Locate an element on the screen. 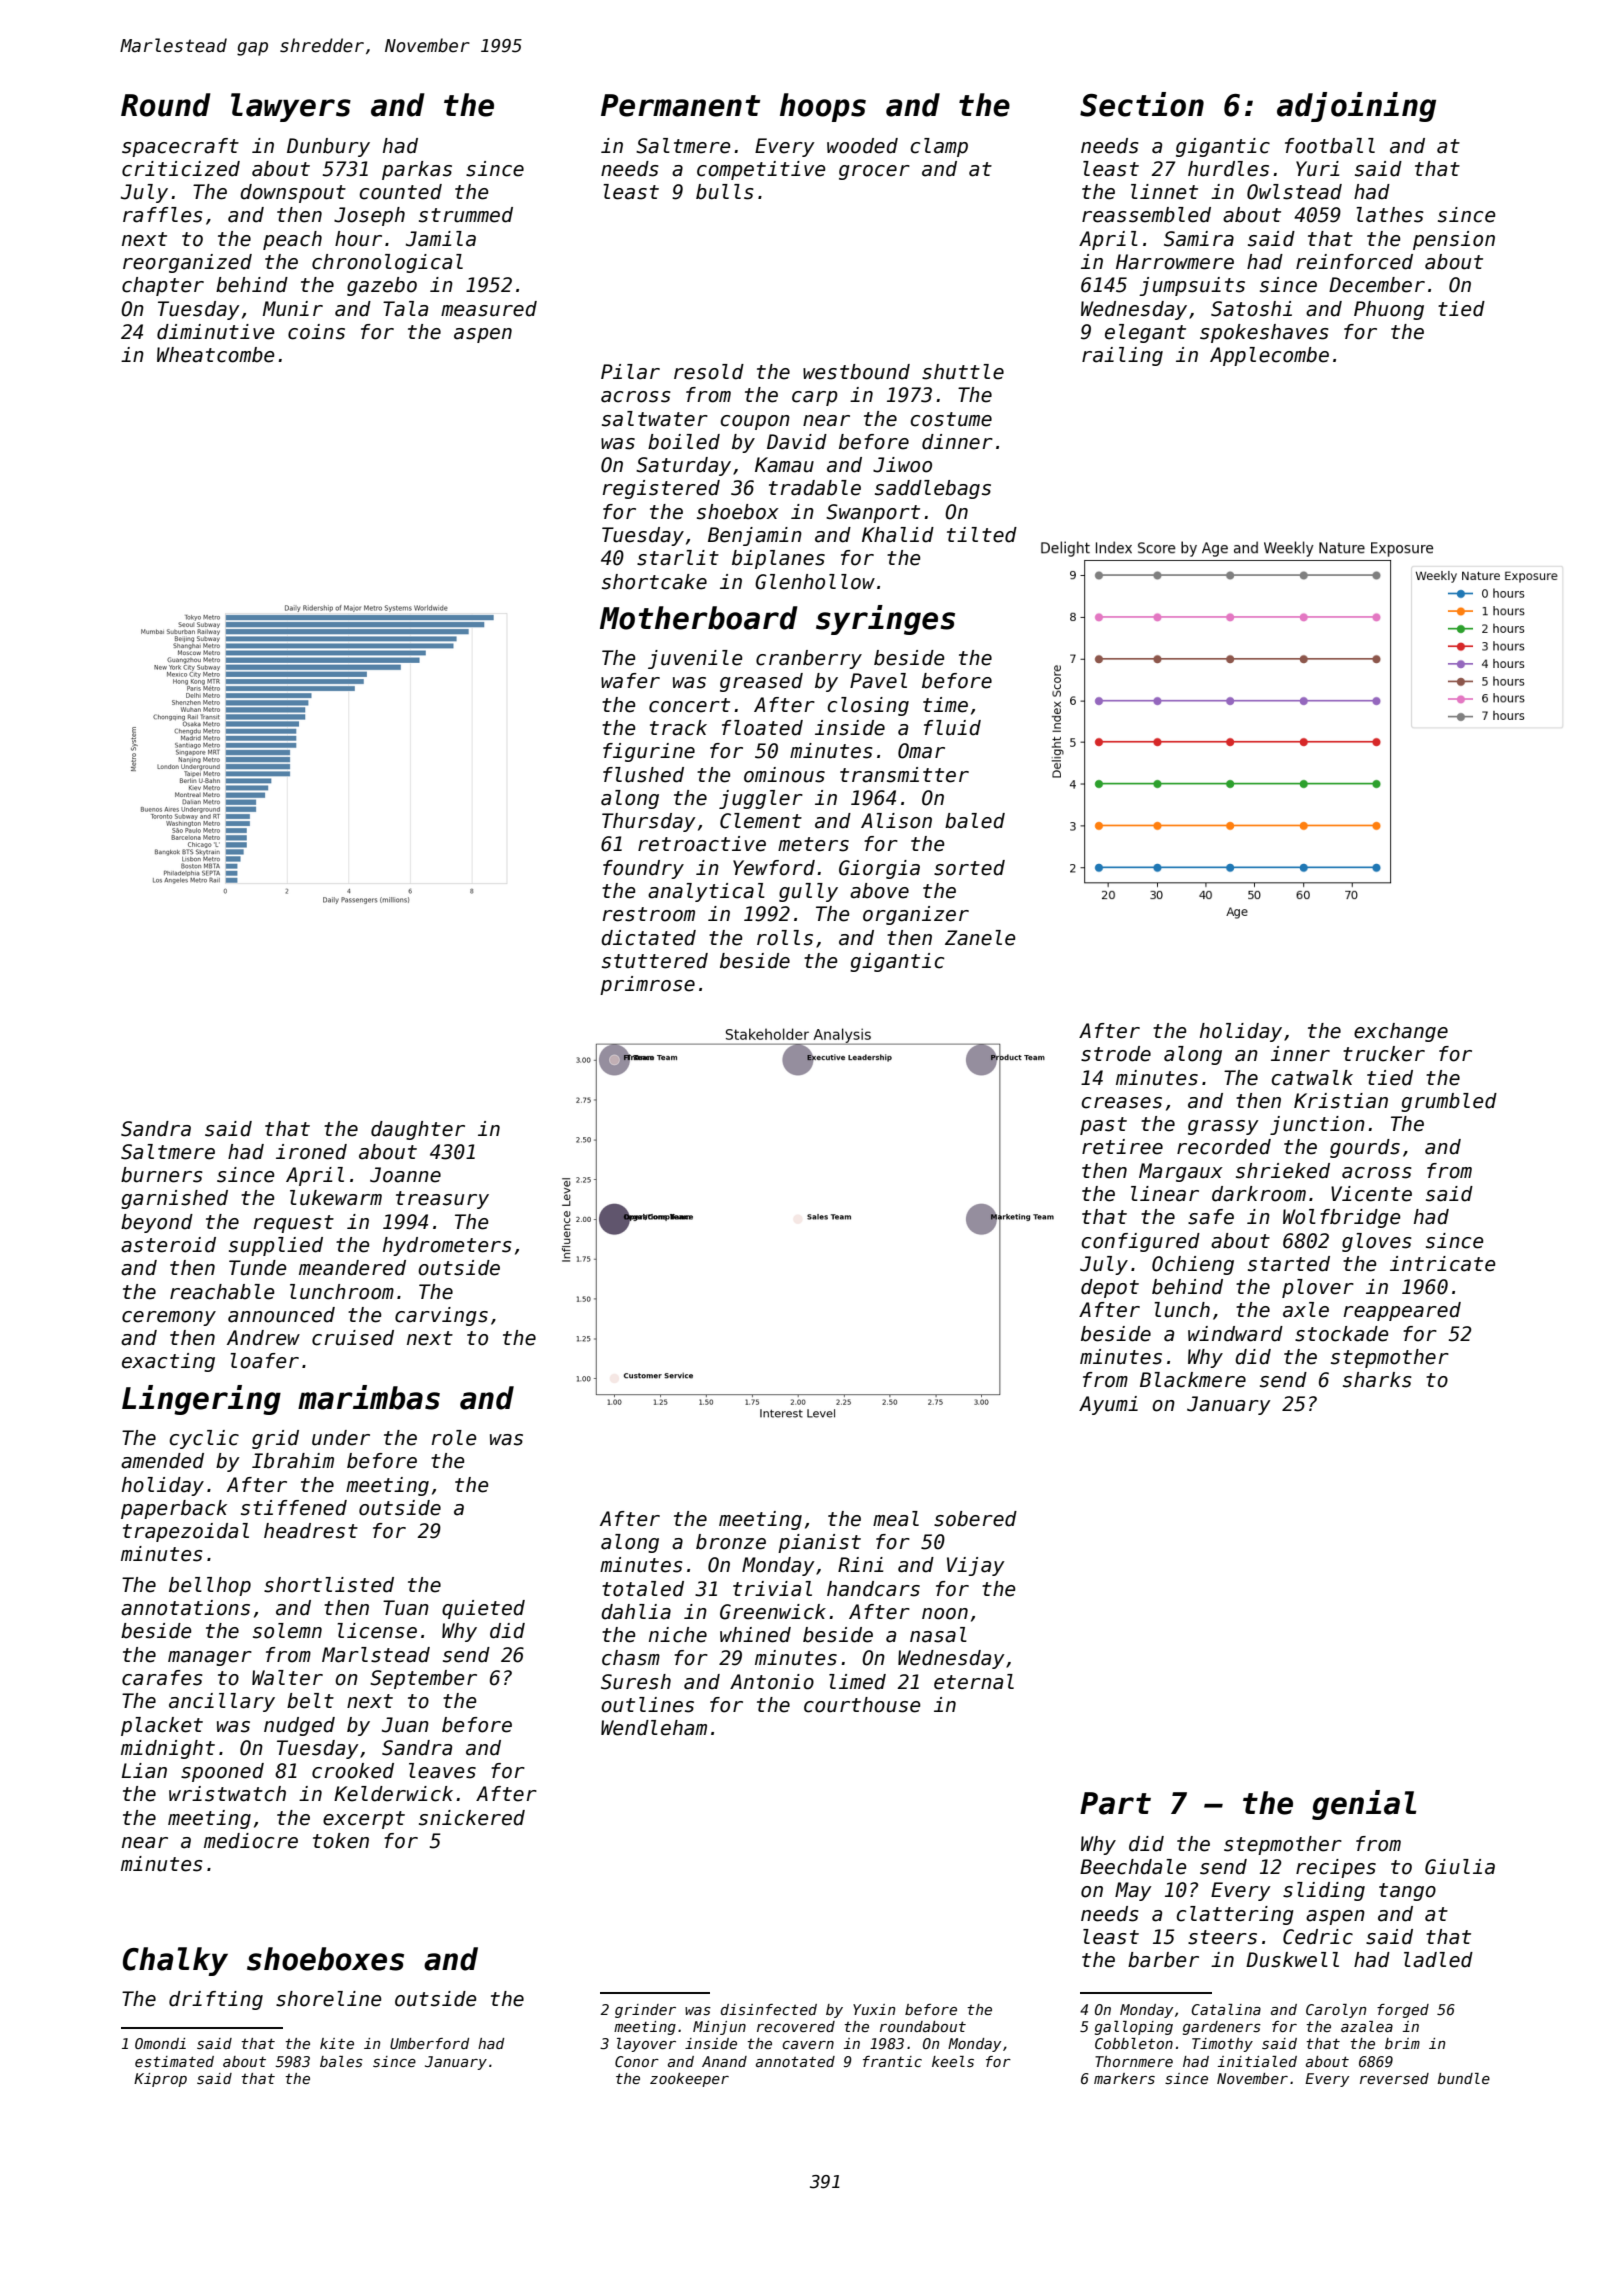  flushed is located at coordinates (643, 775).
